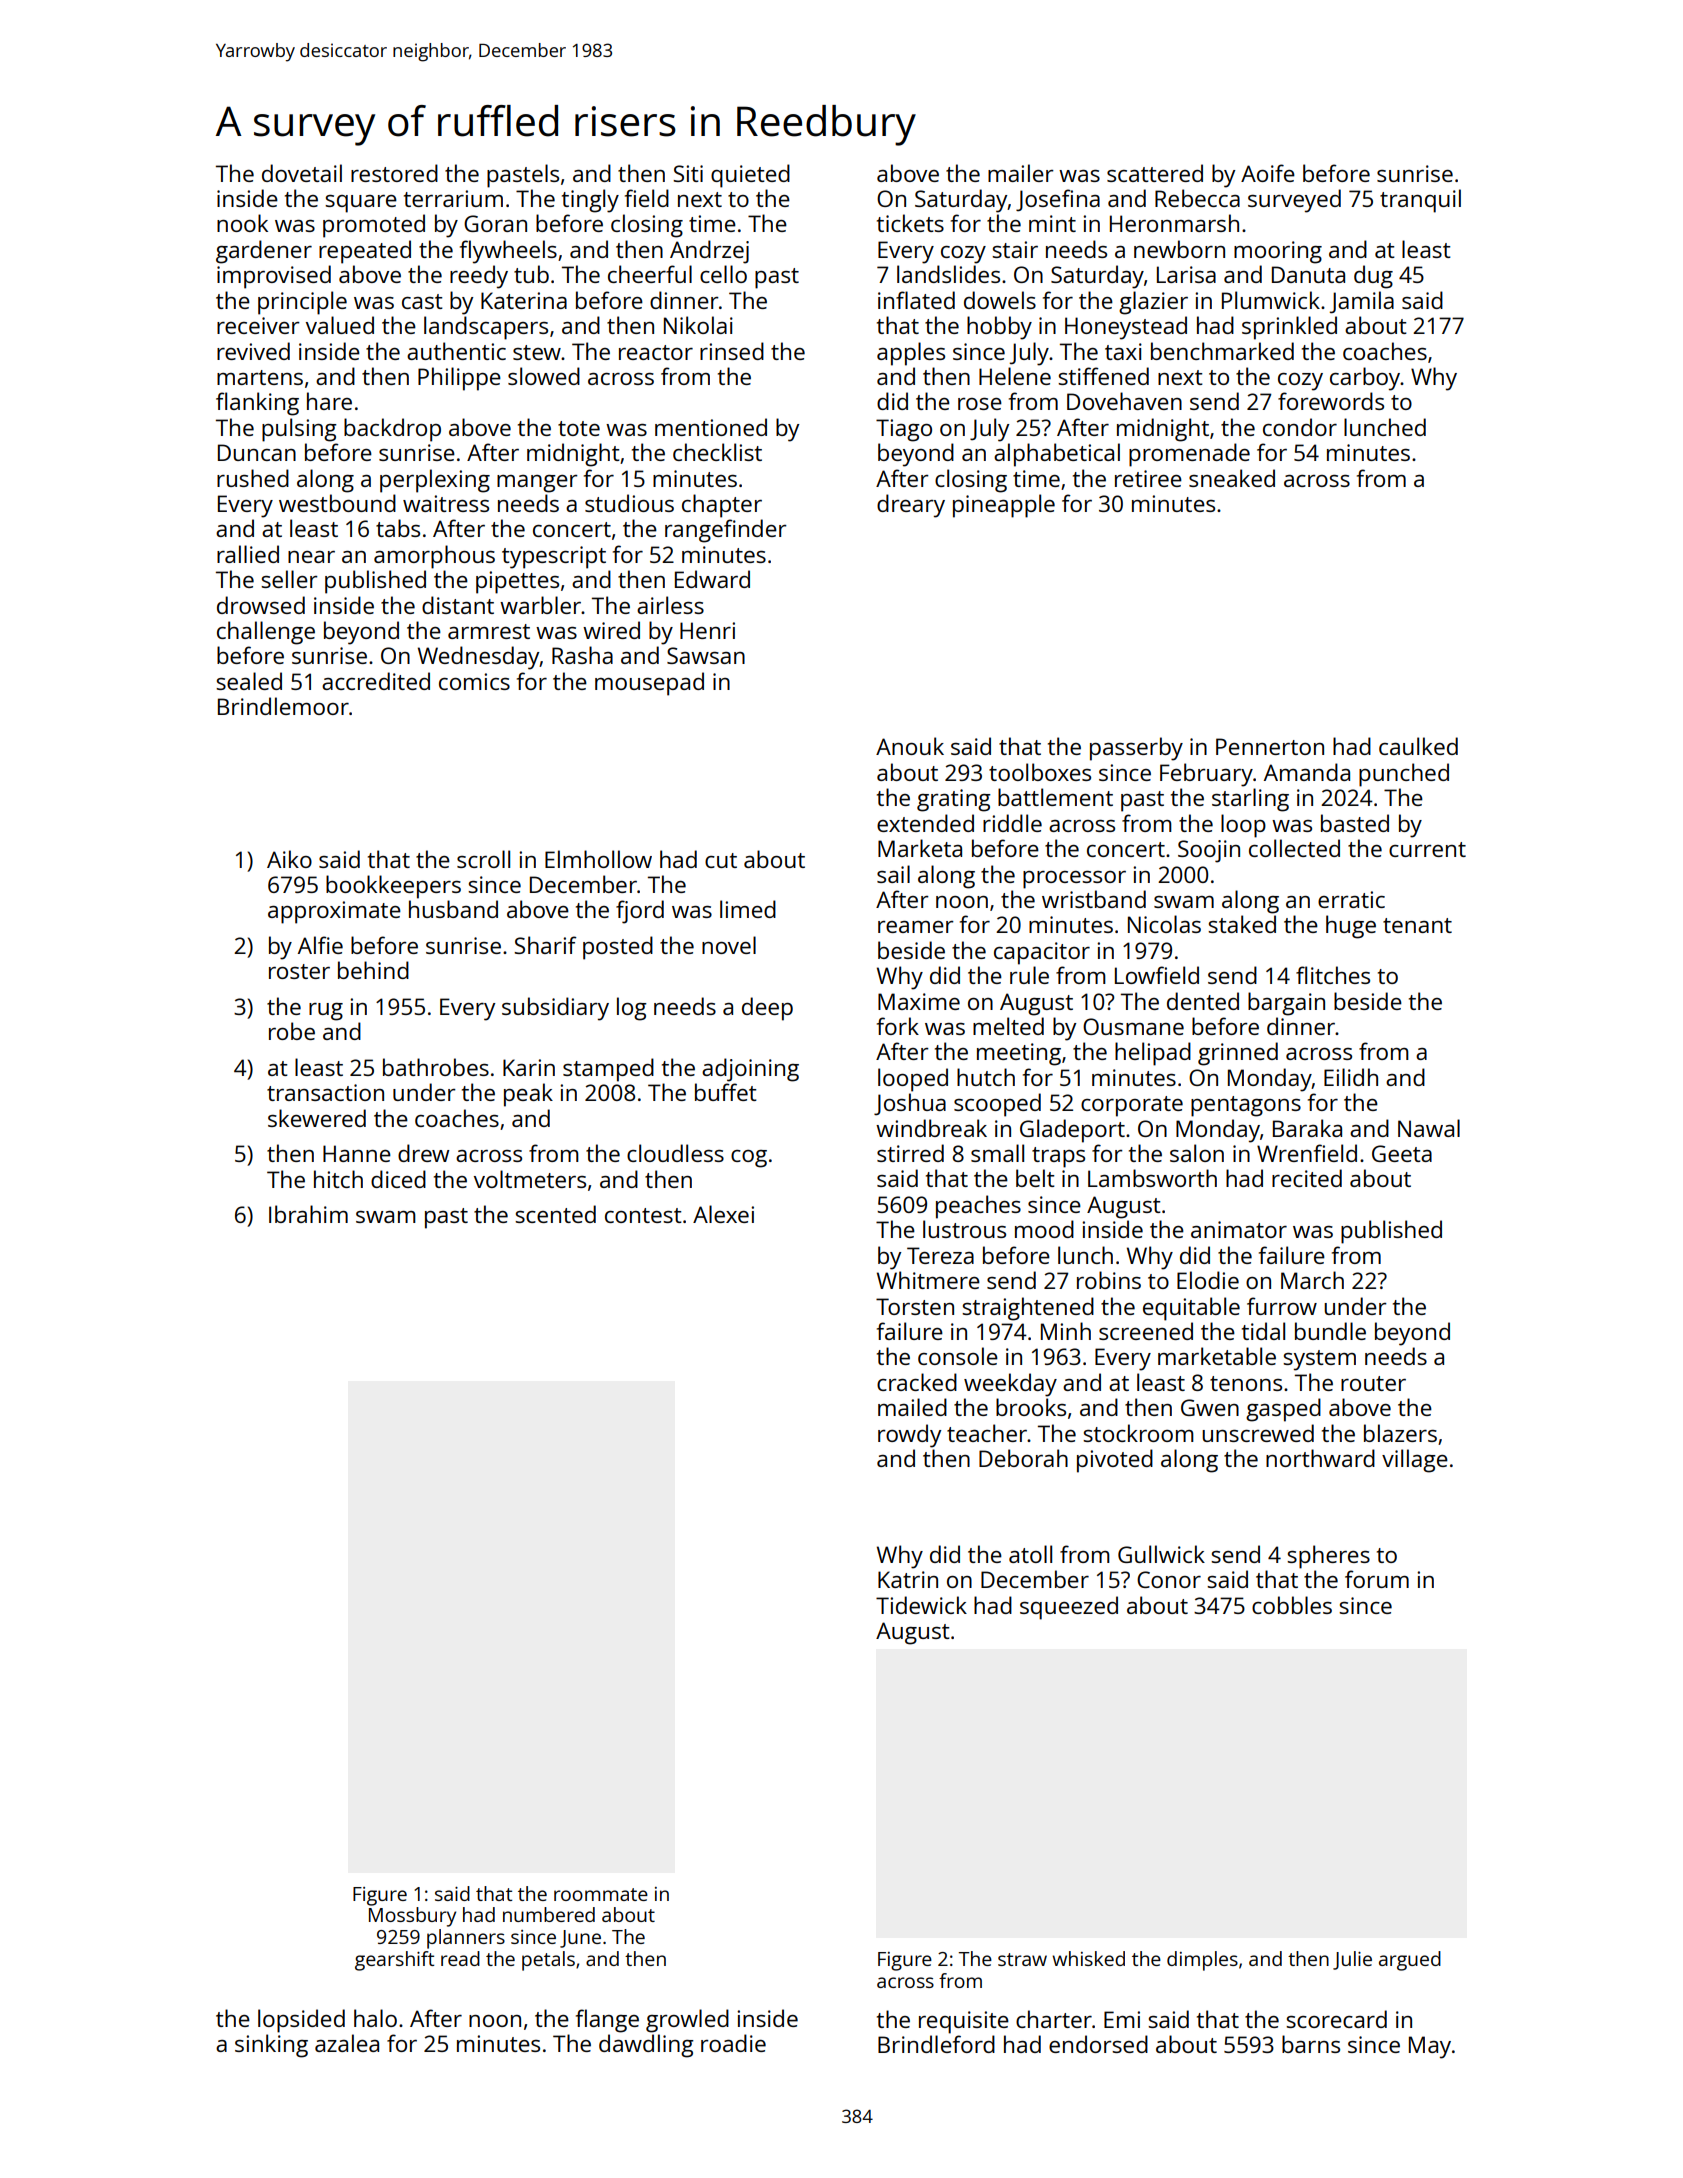 The image size is (1683, 2178). Describe the element at coordinates (412, 1917) in the image. I see `Mossbury` at that location.
